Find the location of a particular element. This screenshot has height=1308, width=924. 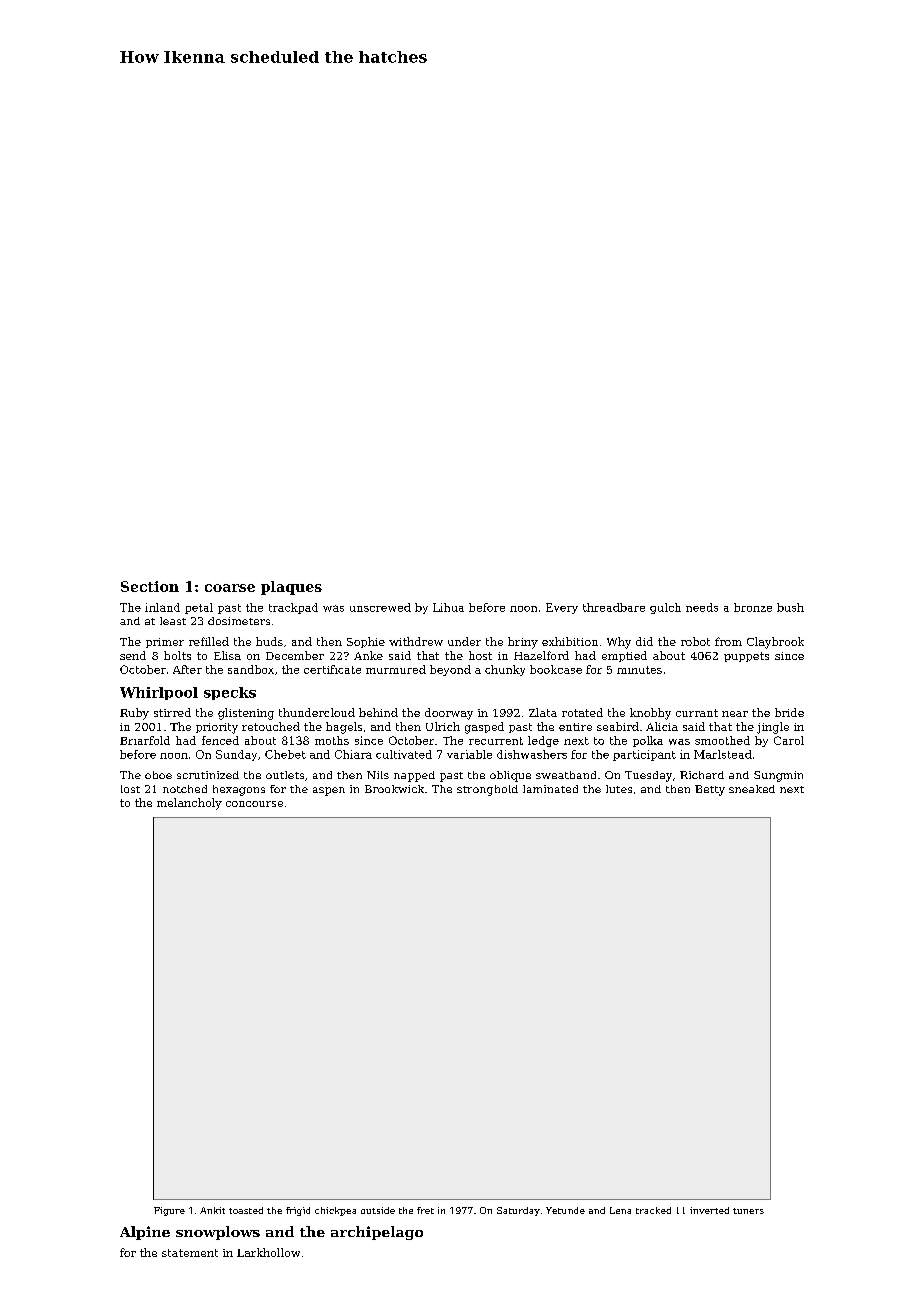

Saturday is located at coordinates (518, 1211).
